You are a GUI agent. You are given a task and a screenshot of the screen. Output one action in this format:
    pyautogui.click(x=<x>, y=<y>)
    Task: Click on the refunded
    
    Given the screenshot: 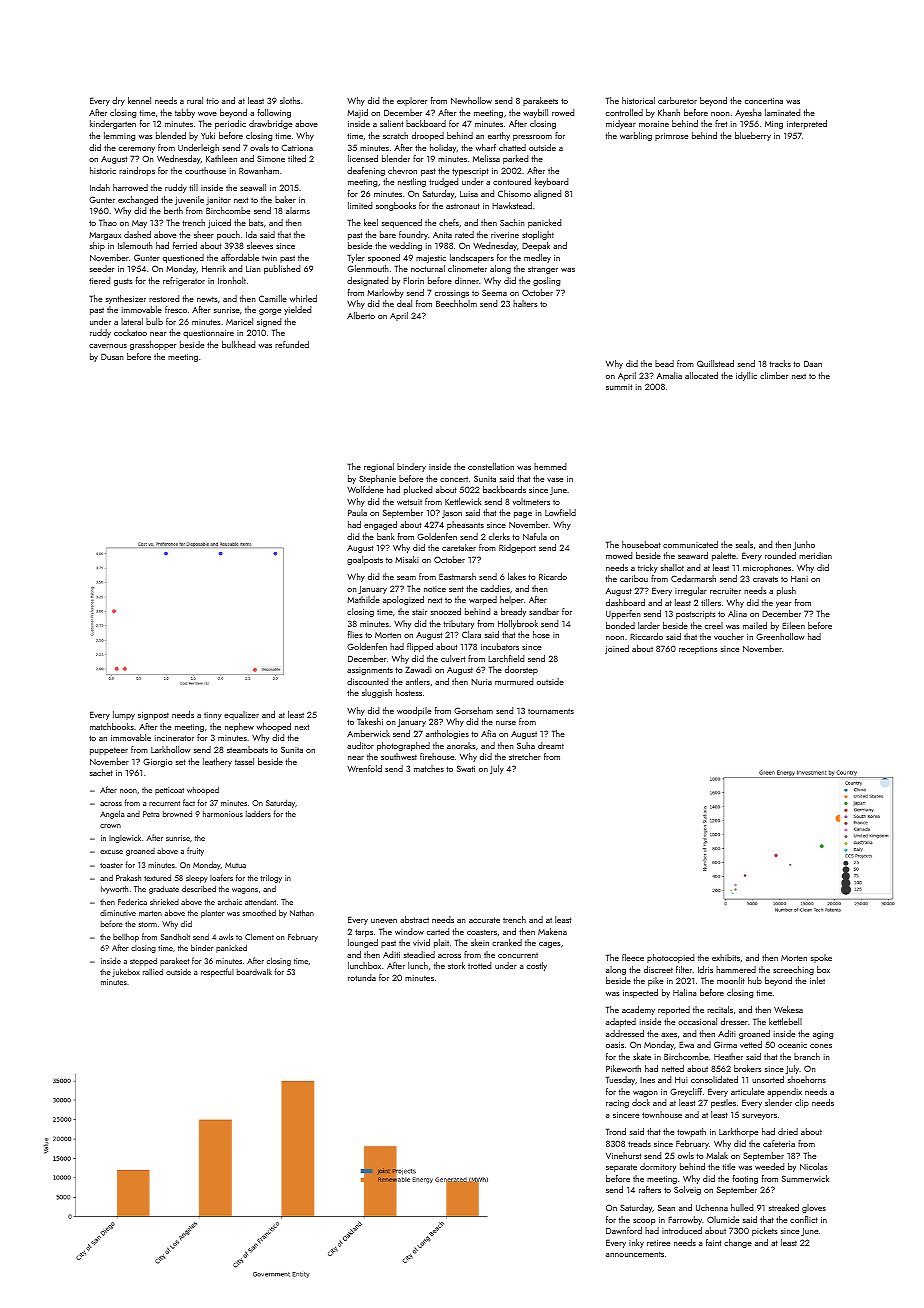 What is the action you would take?
    pyautogui.click(x=292, y=344)
